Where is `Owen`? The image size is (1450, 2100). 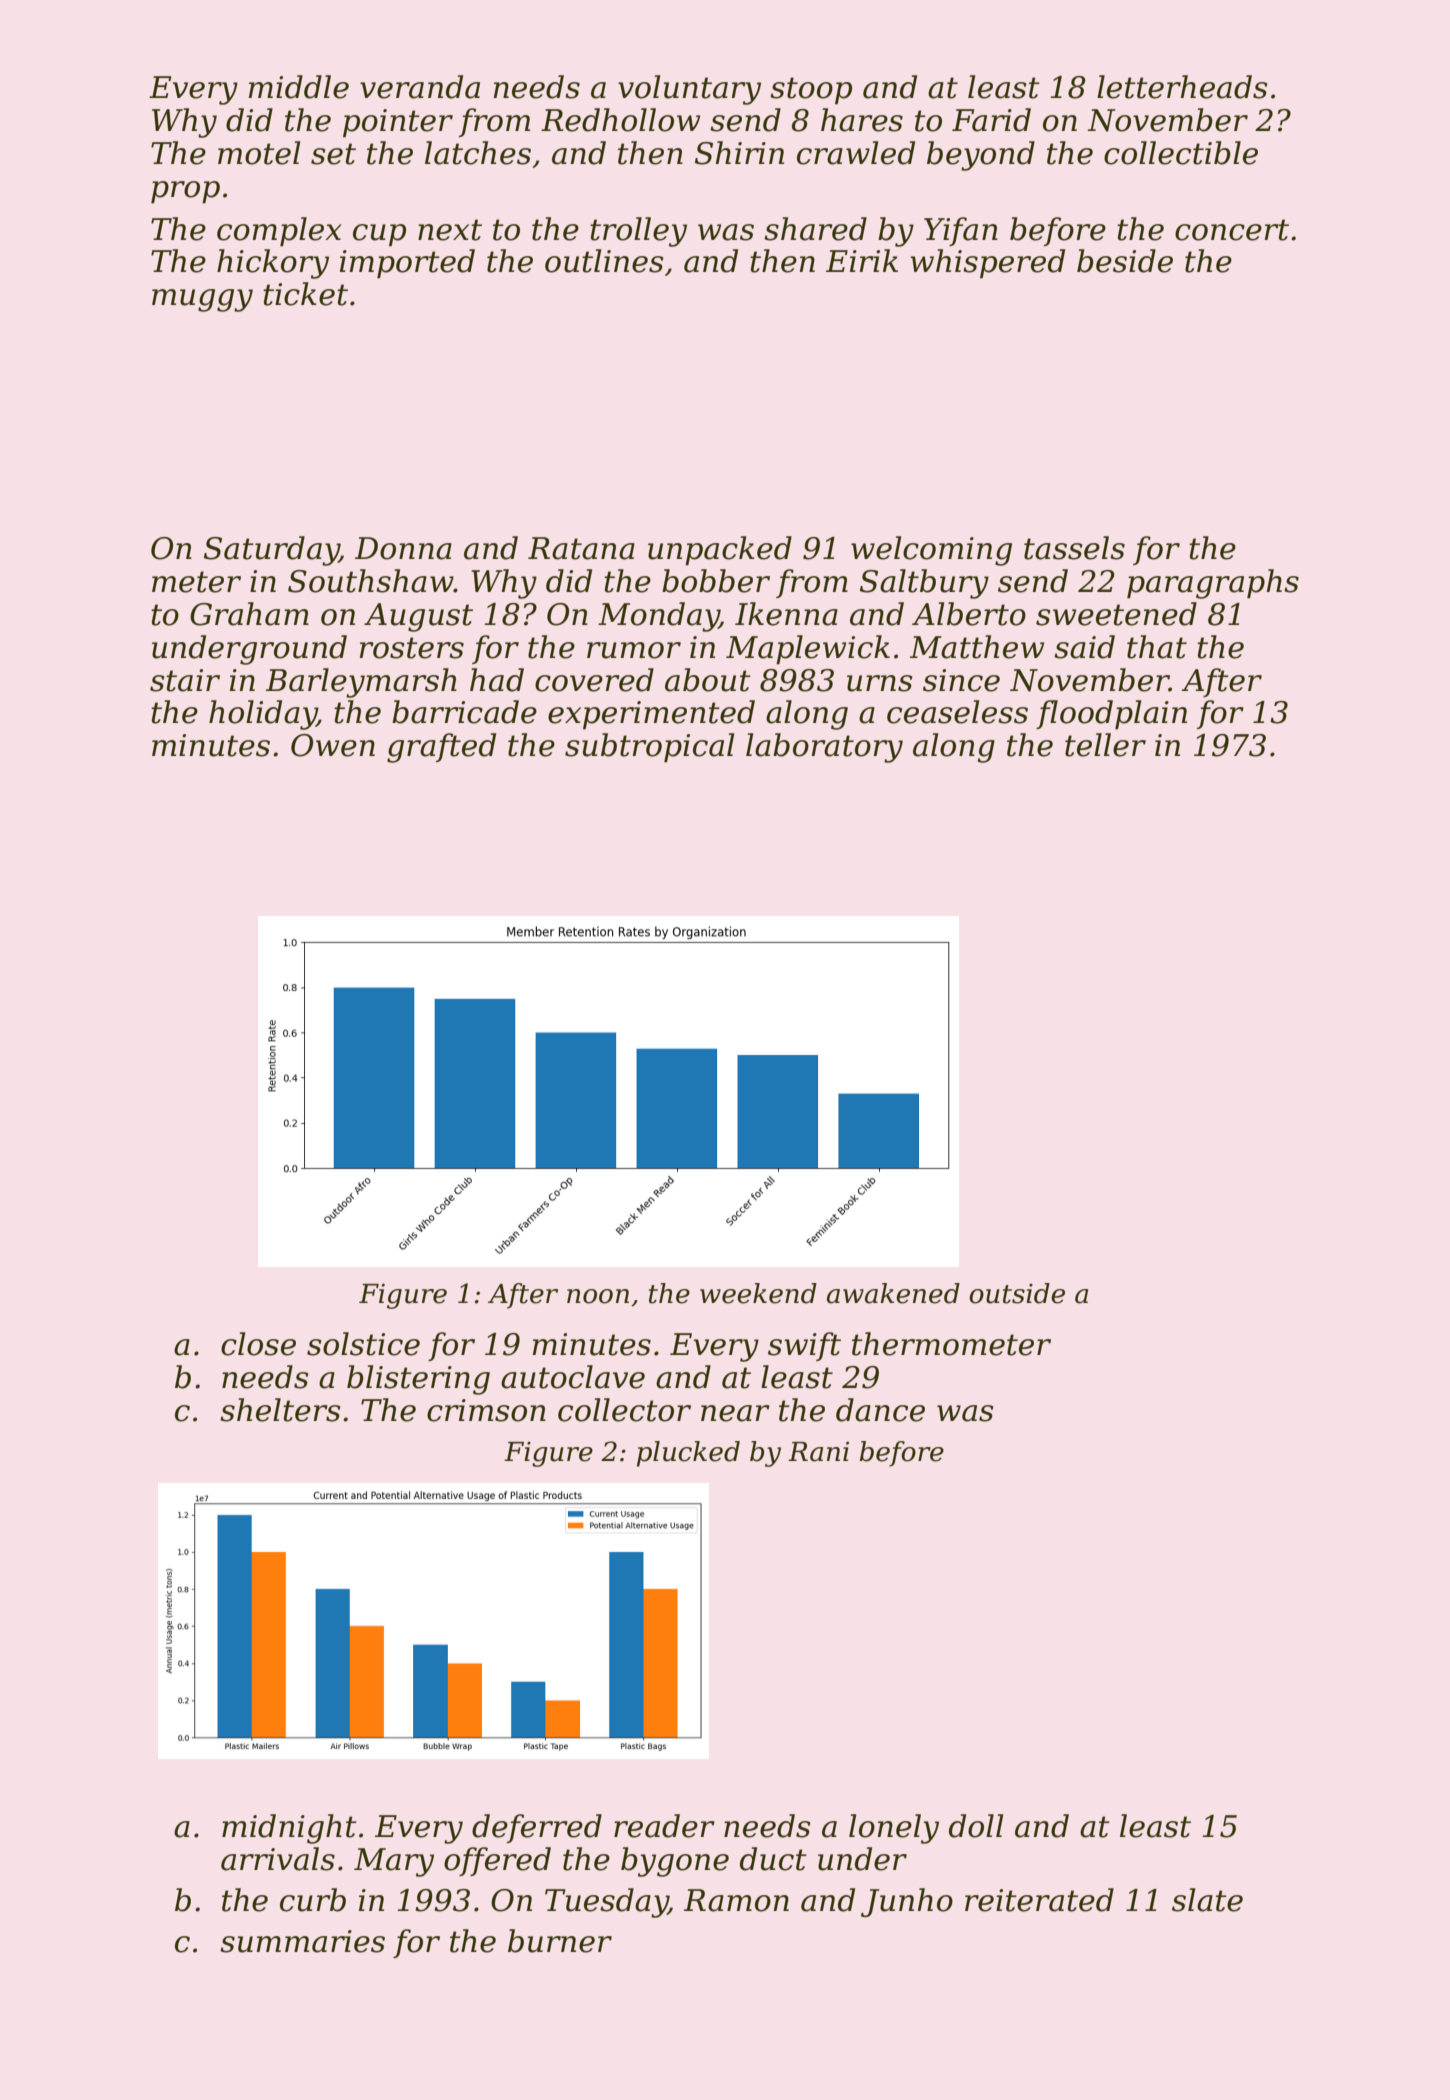 Owen is located at coordinates (333, 745).
